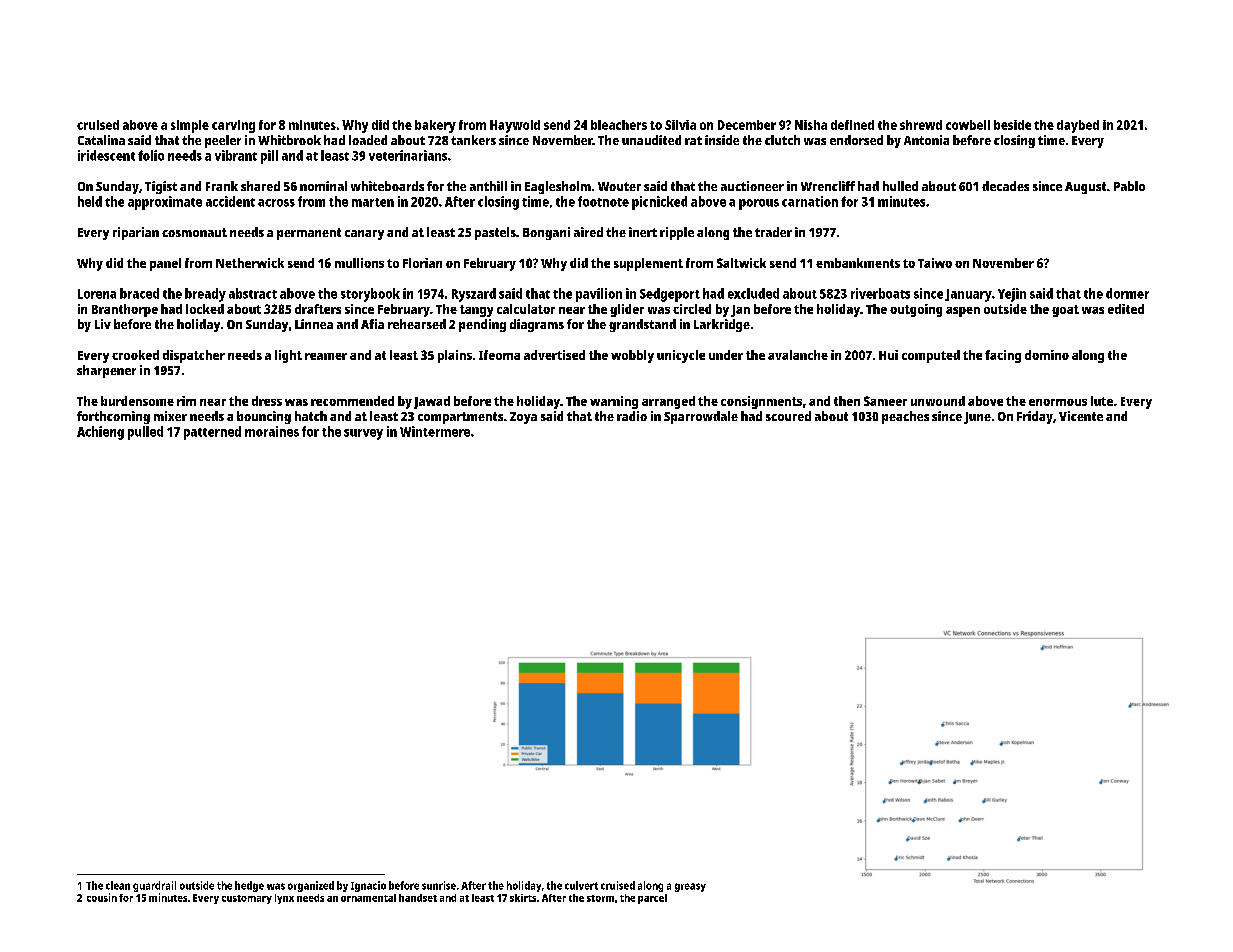 This document has width=1233, height=952. I want to click on veterinarians, so click(408, 155).
